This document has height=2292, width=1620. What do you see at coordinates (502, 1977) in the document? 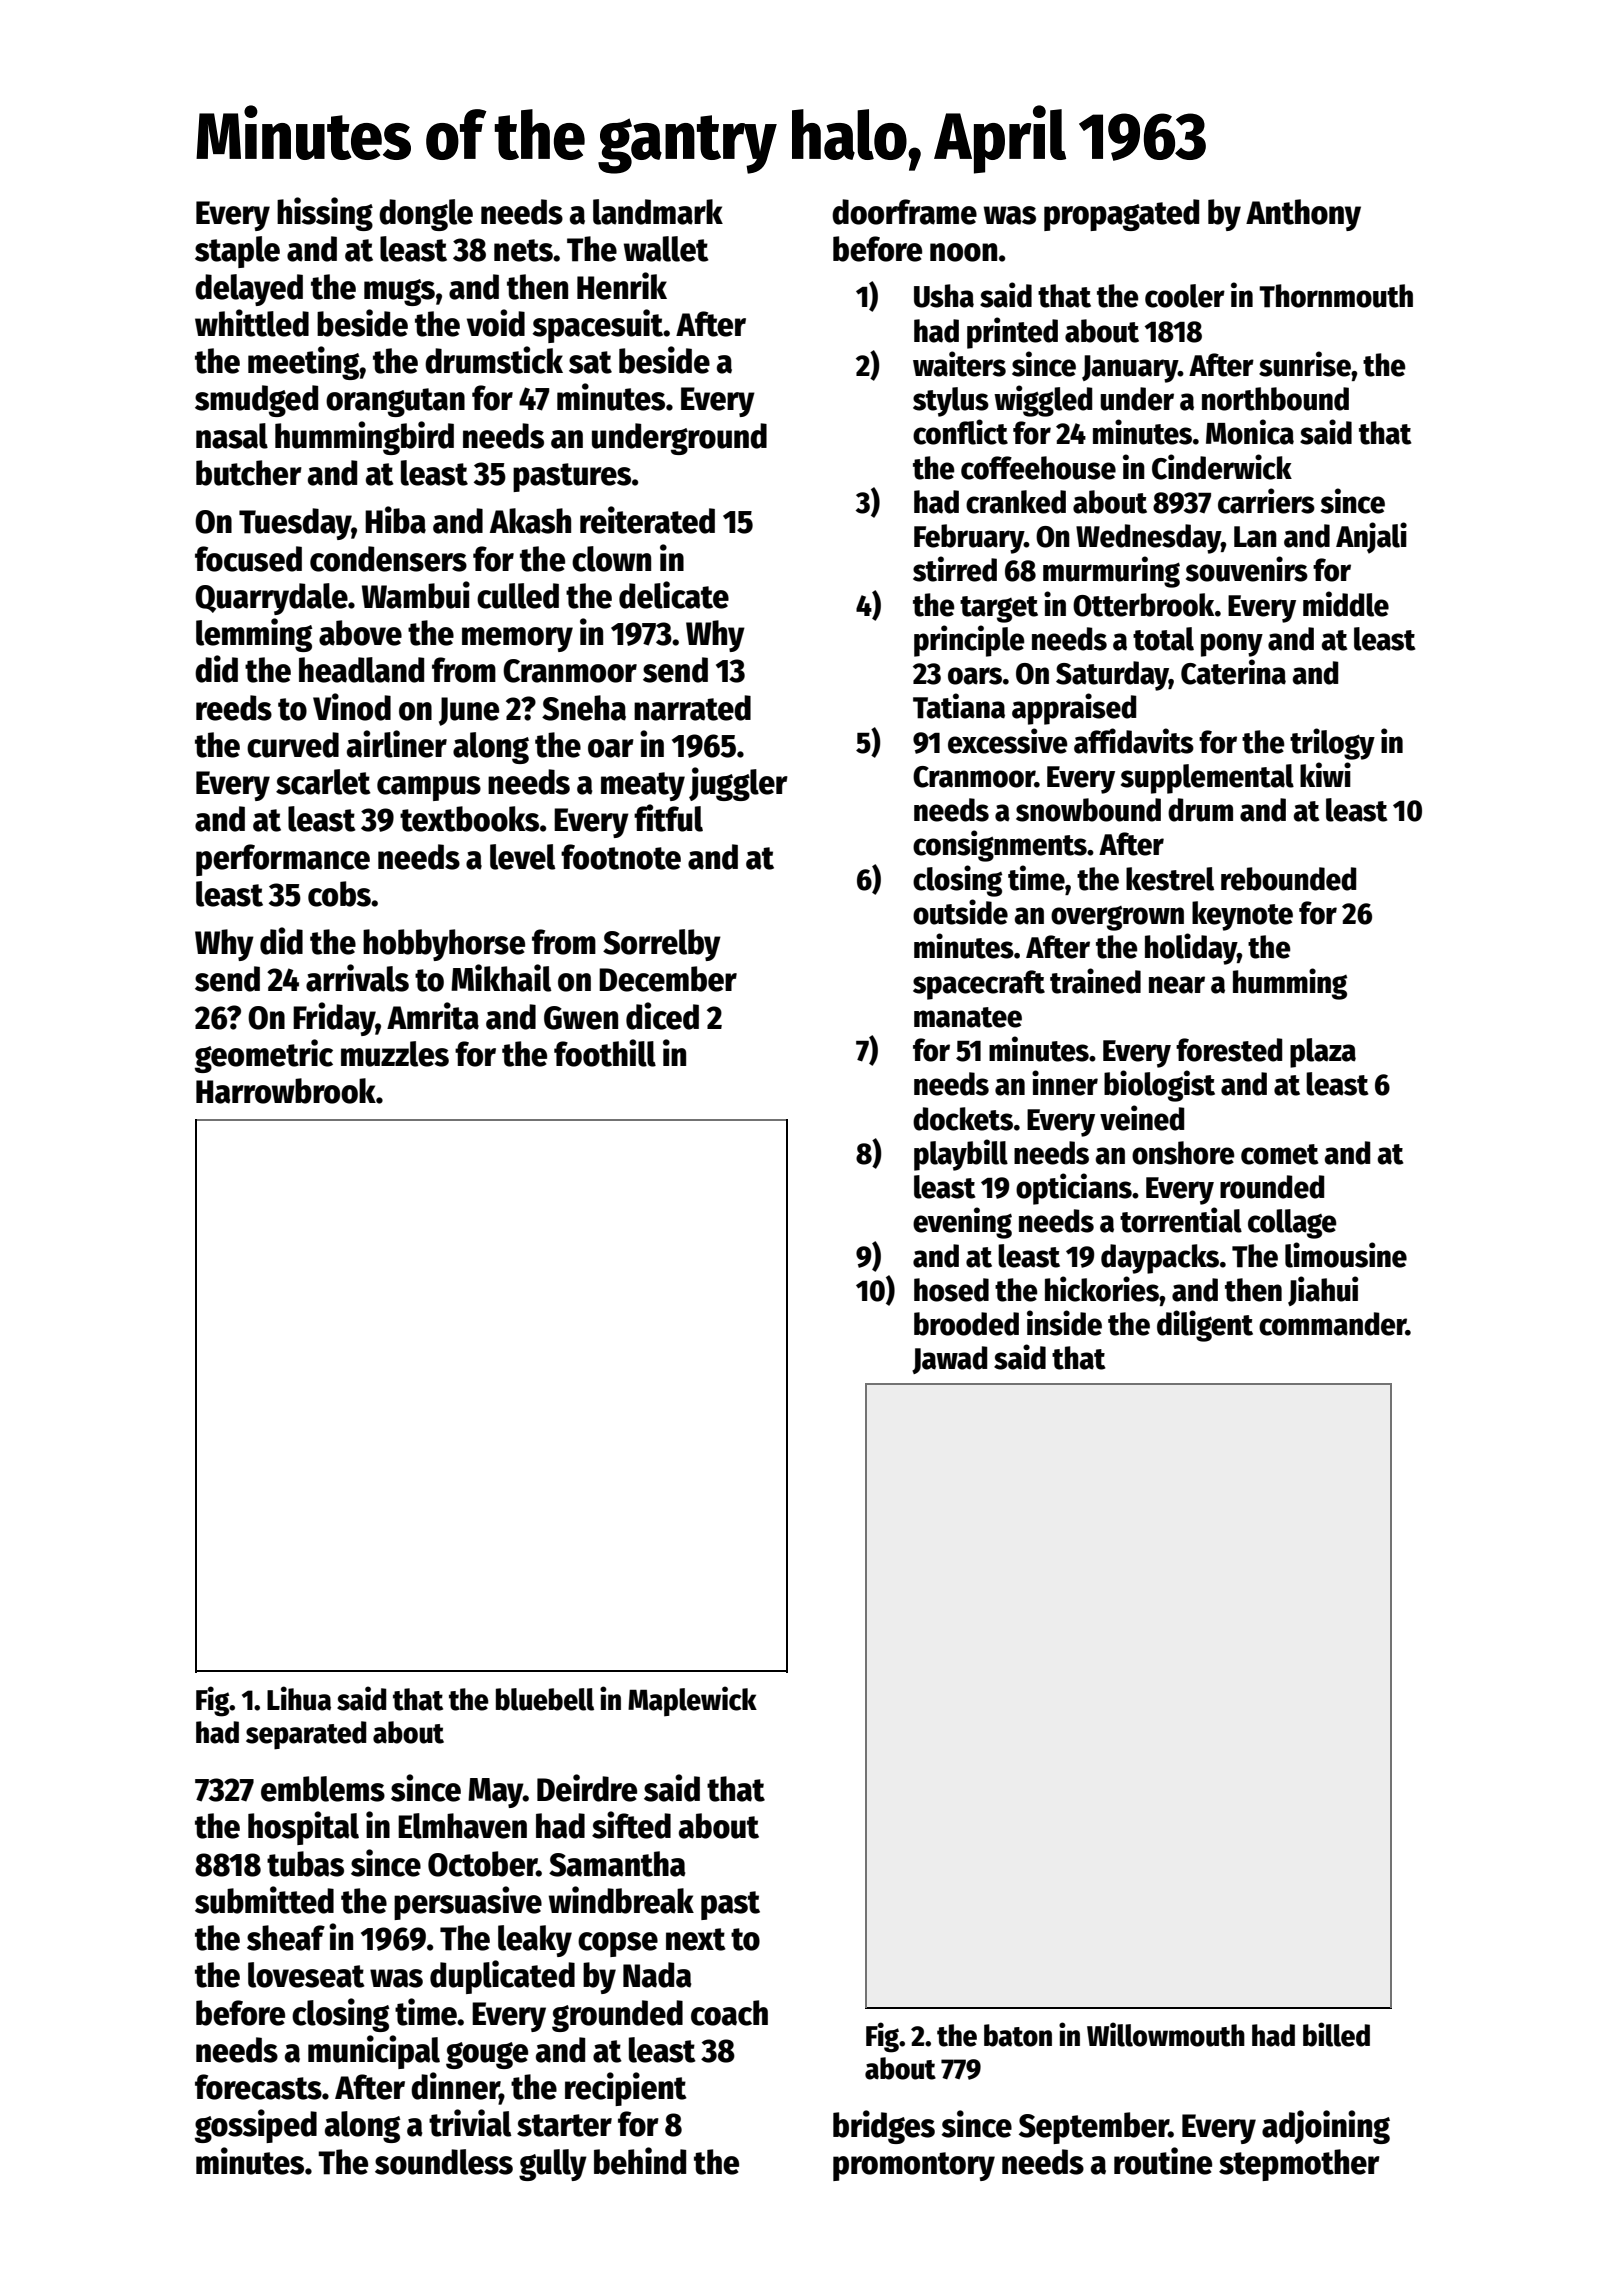
I see `duplicated` at bounding box center [502, 1977].
